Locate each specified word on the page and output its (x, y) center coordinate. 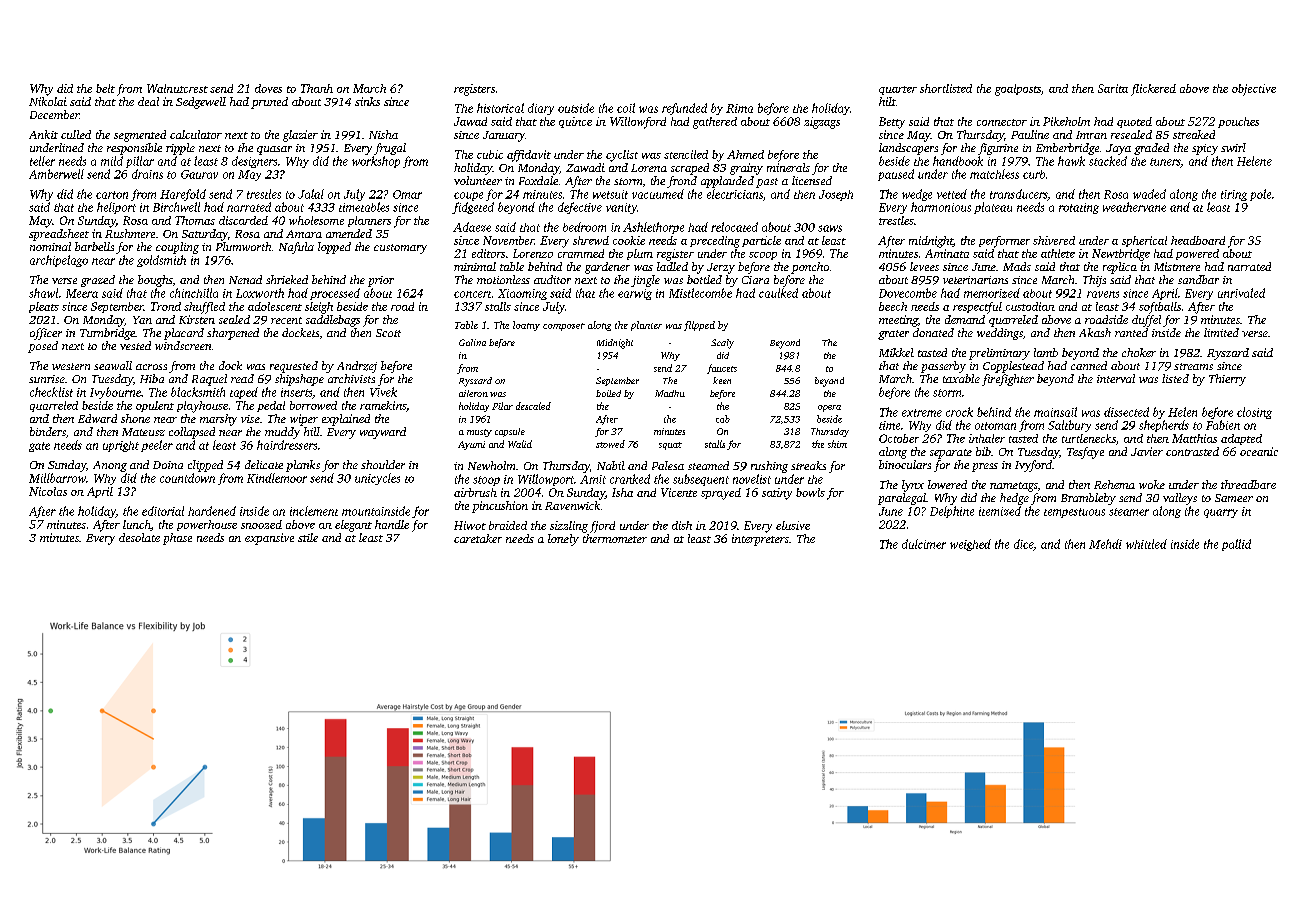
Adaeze (472, 227)
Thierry (1227, 380)
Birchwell (176, 207)
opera (829, 408)
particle (761, 241)
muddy (282, 433)
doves (268, 88)
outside (576, 108)
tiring (1234, 195)
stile (308, 537)
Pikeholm (1066, 121)
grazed (98, 281)
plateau (993, 208)
